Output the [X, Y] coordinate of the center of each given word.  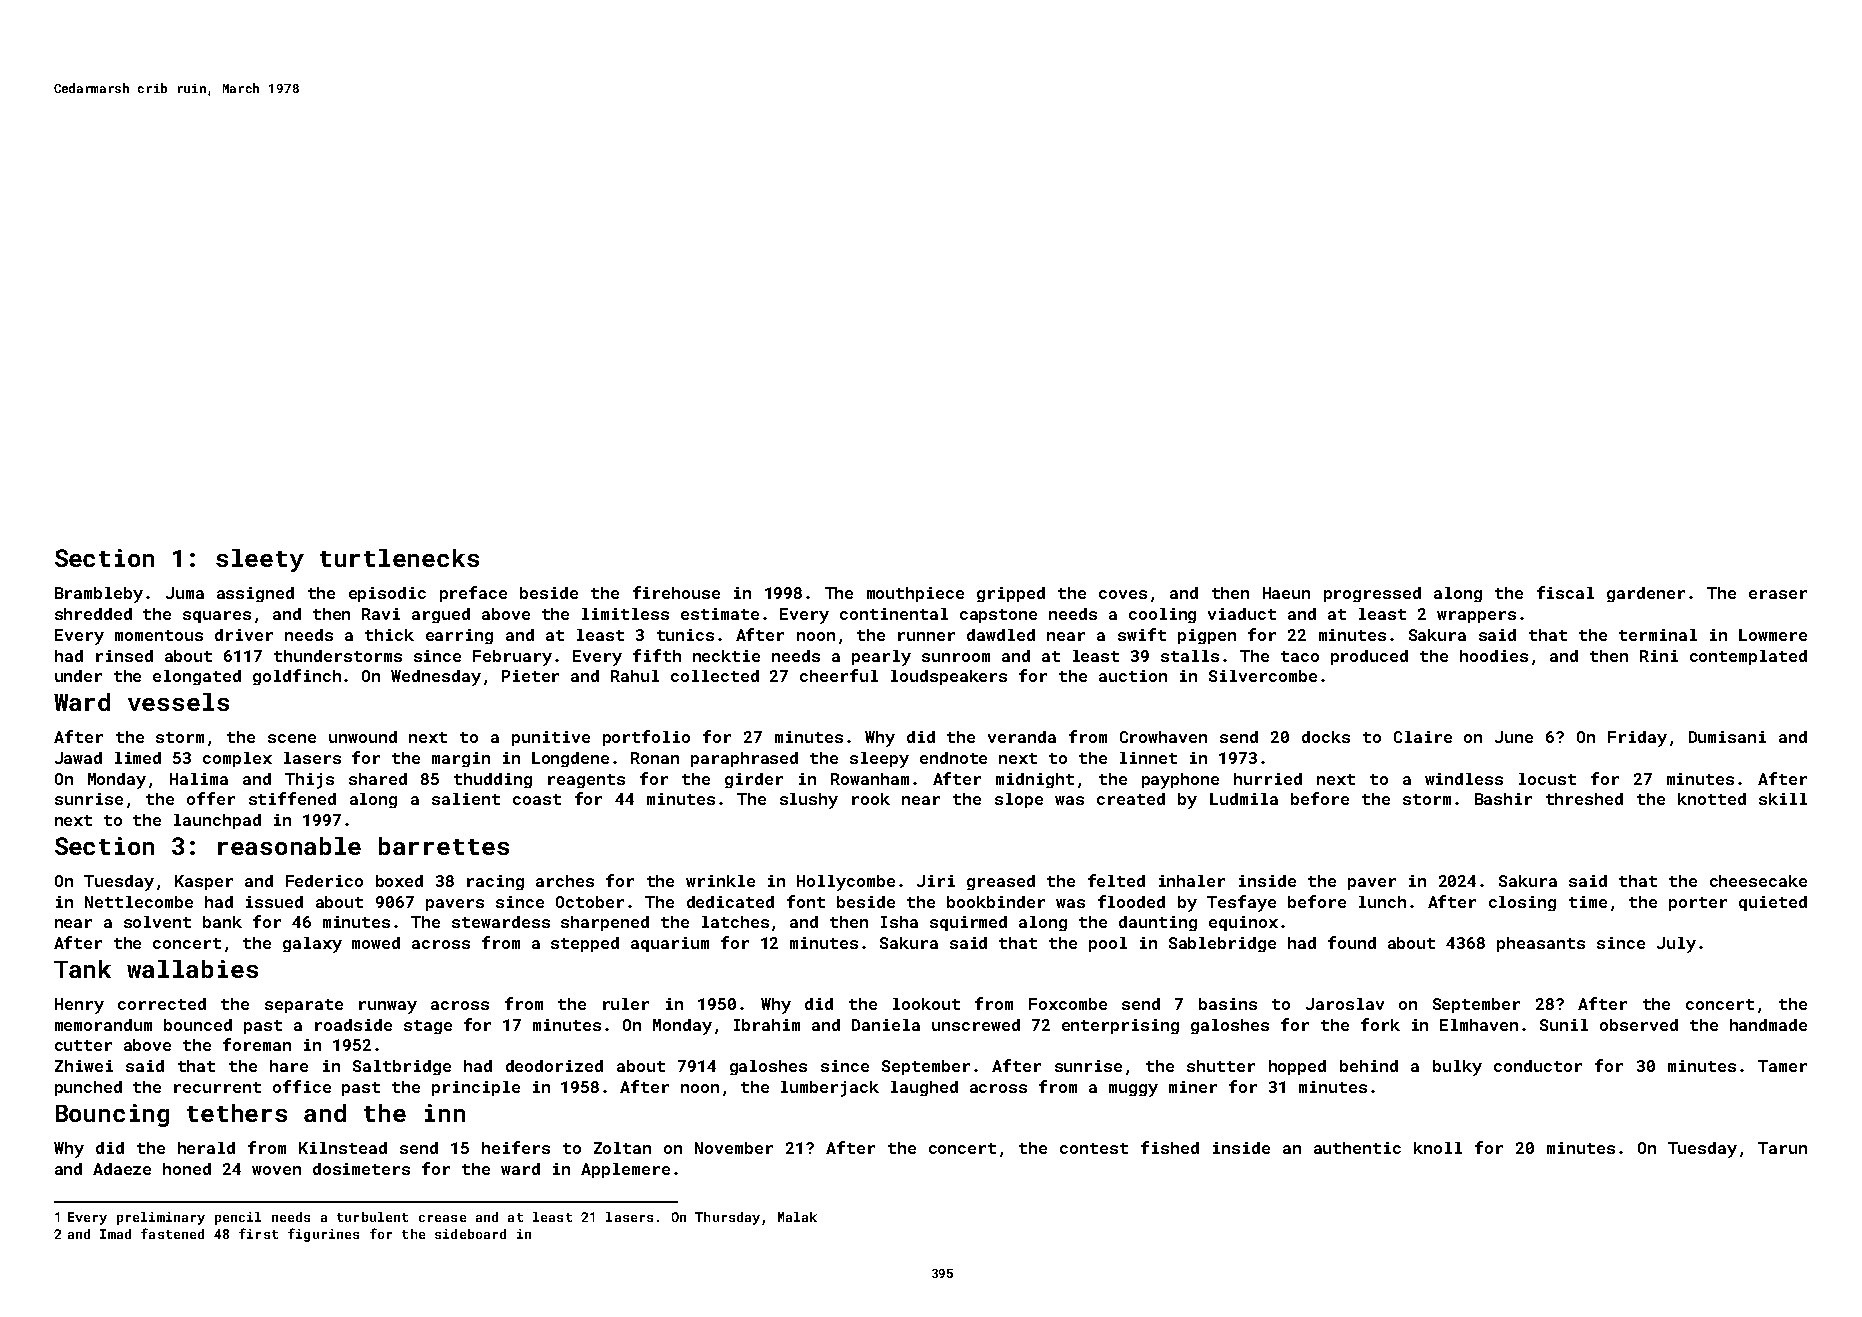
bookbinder [996, 902]
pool [1108, 944]
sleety [260, 560]
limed [138, 758]
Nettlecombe [139, 902]
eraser [1778, 594]
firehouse [676, 592]
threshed [1584, 799]
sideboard [470, 1234]
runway [388, 1007]
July [1676, 945]
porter [1698, 904]
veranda [1022, 737]
